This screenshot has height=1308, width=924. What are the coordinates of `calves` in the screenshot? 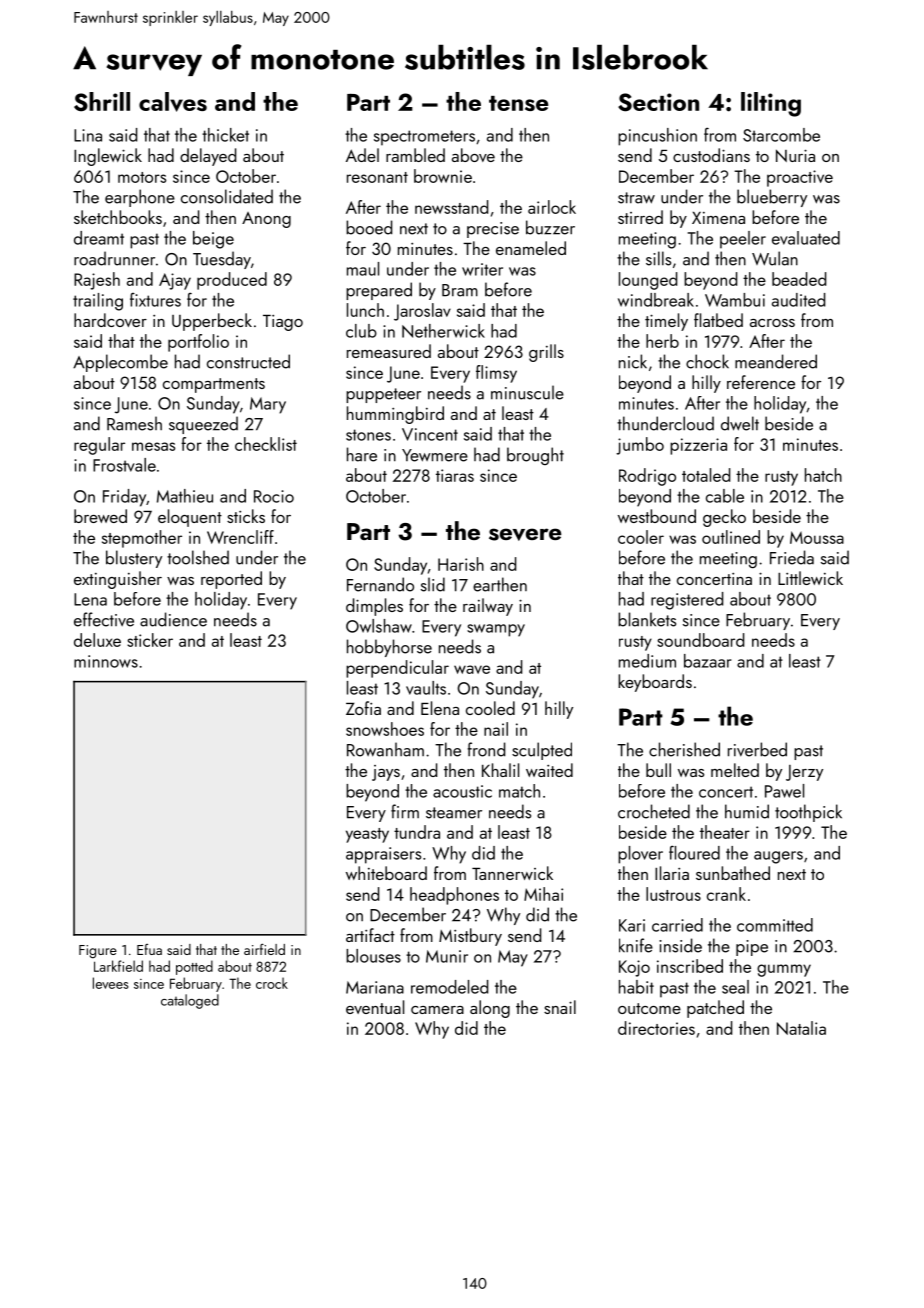 It's located at (173, 102).
